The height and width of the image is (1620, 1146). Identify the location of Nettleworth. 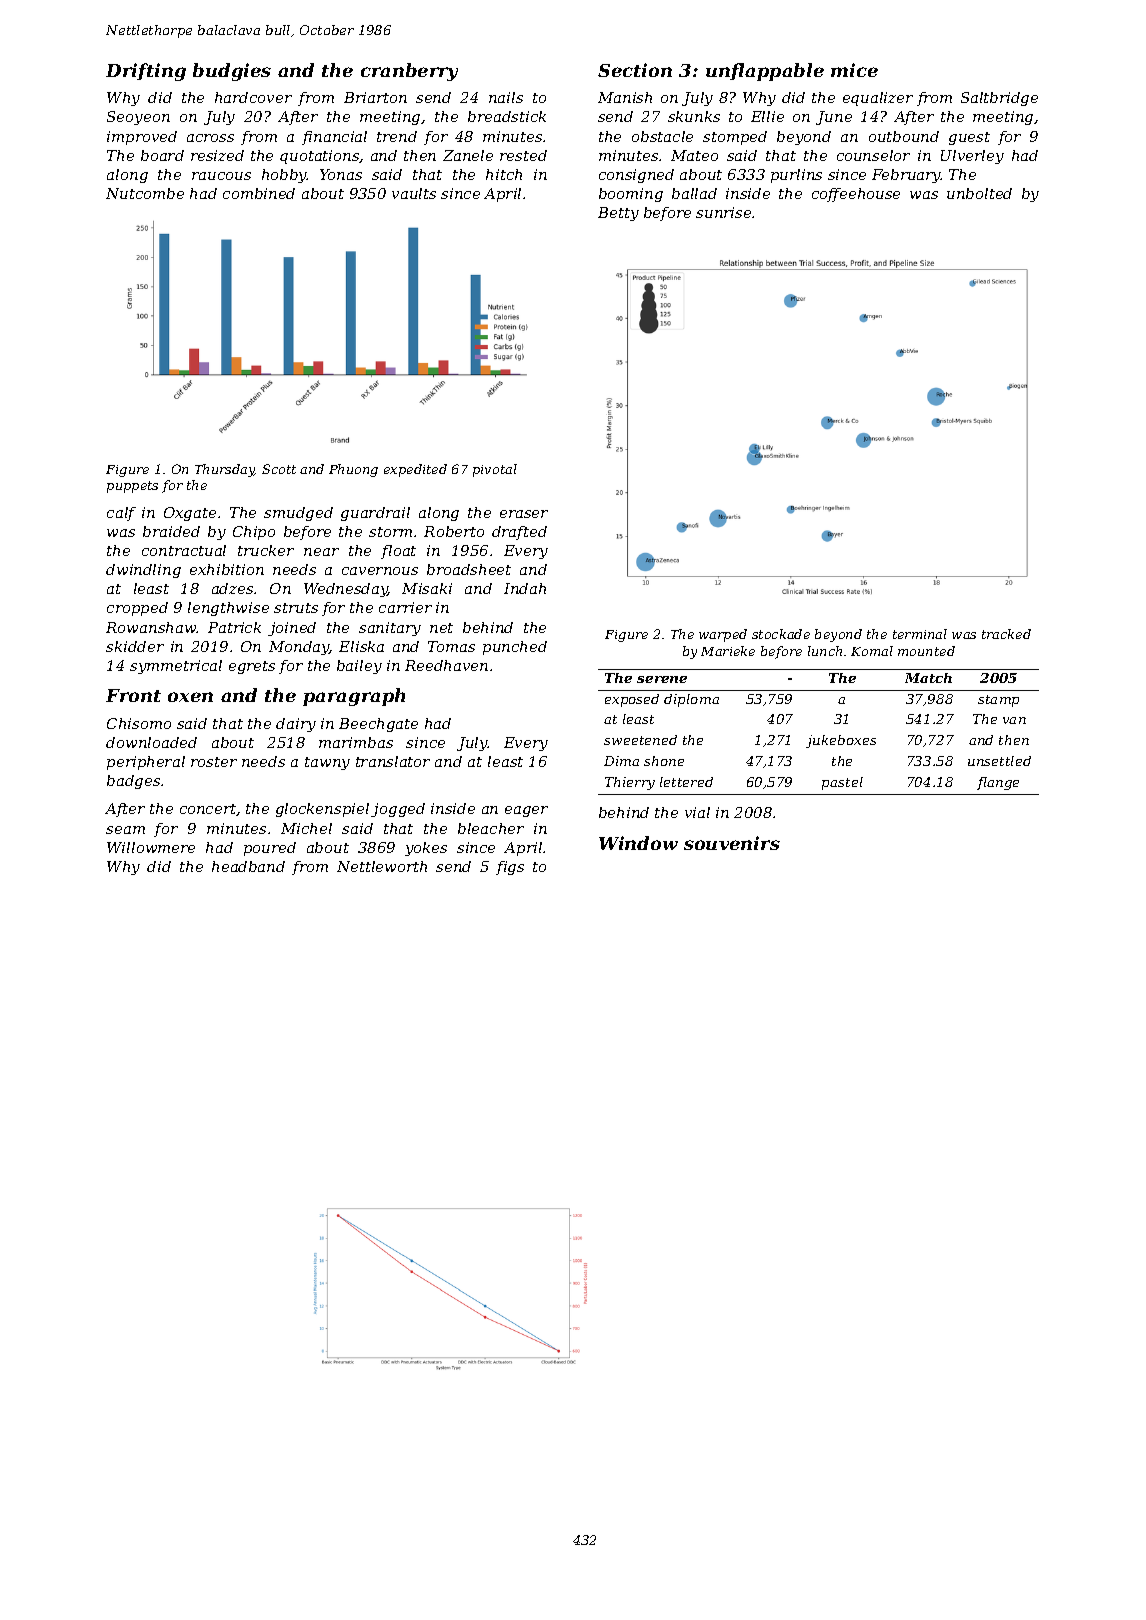
(382, 866).
